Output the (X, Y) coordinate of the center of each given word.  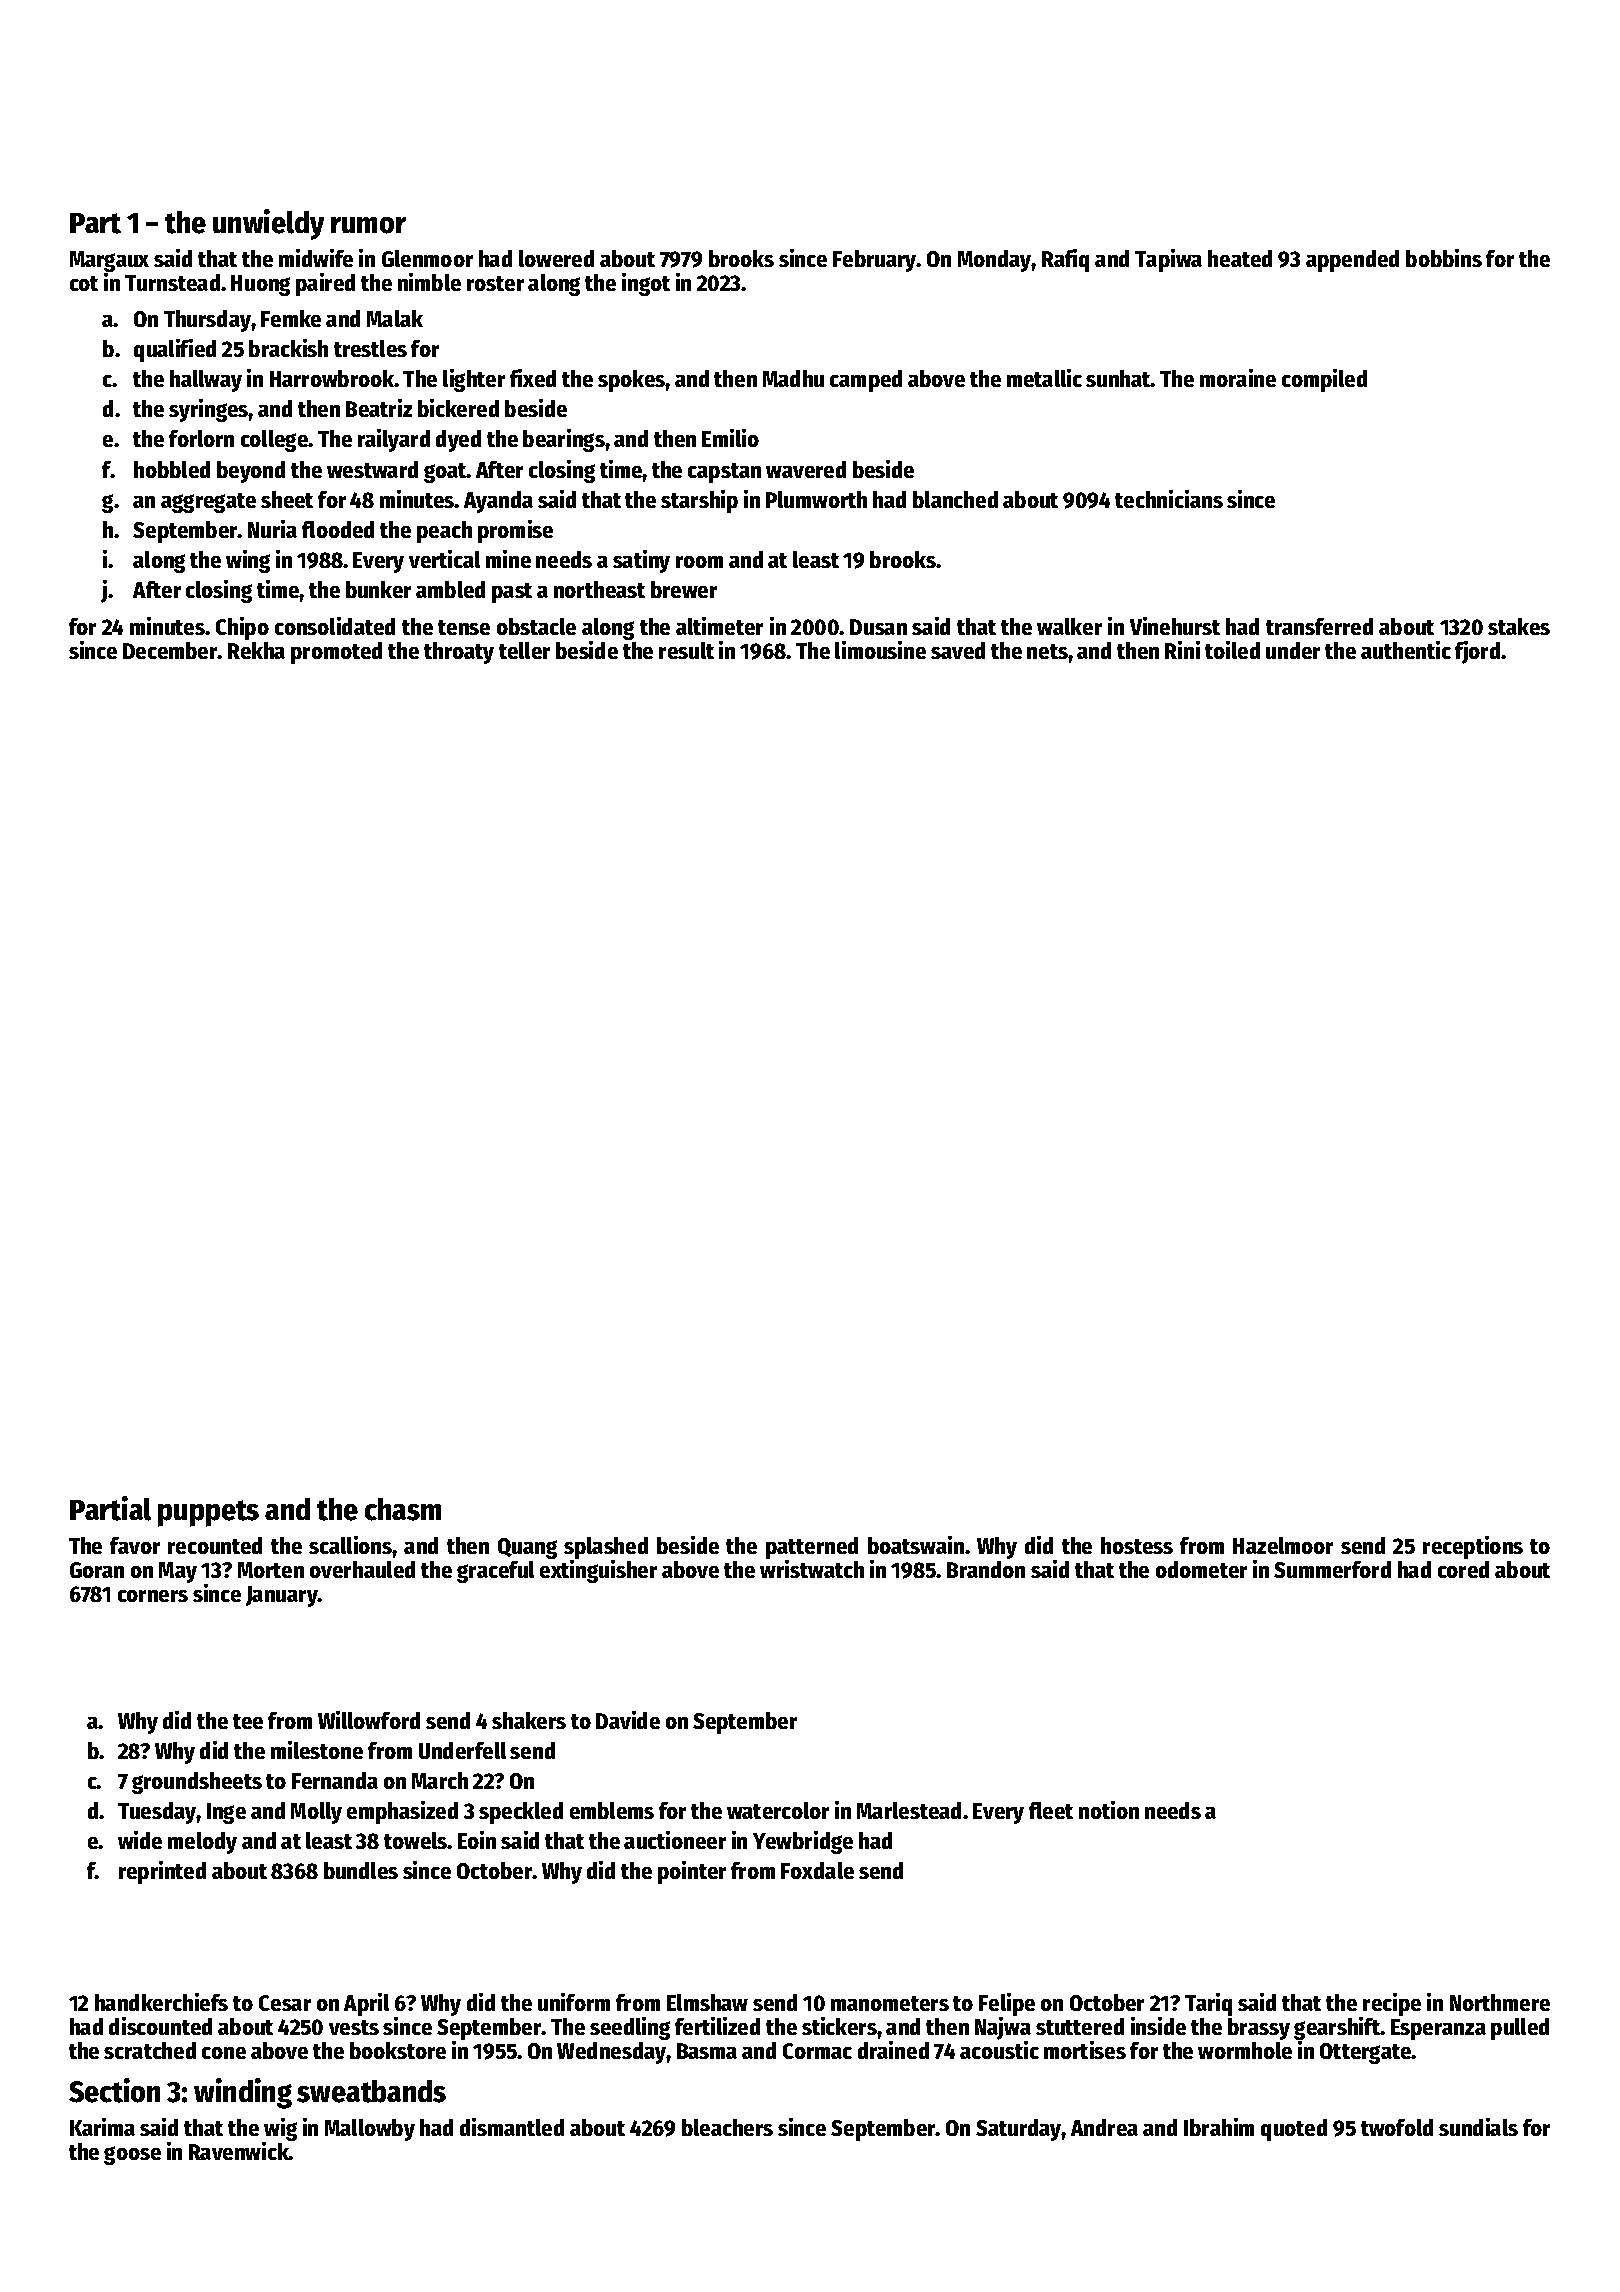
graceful (495, 1572)
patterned (812, 1548)
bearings (564, 440)
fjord (1477, 652)
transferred (1319, 626)
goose (132, 2155)
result (686, 650)
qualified (175, 350)
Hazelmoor (1283, 1545)
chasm (403, 1509)
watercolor (778, 1810)
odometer (1201, 1569)
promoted (336, 653)
